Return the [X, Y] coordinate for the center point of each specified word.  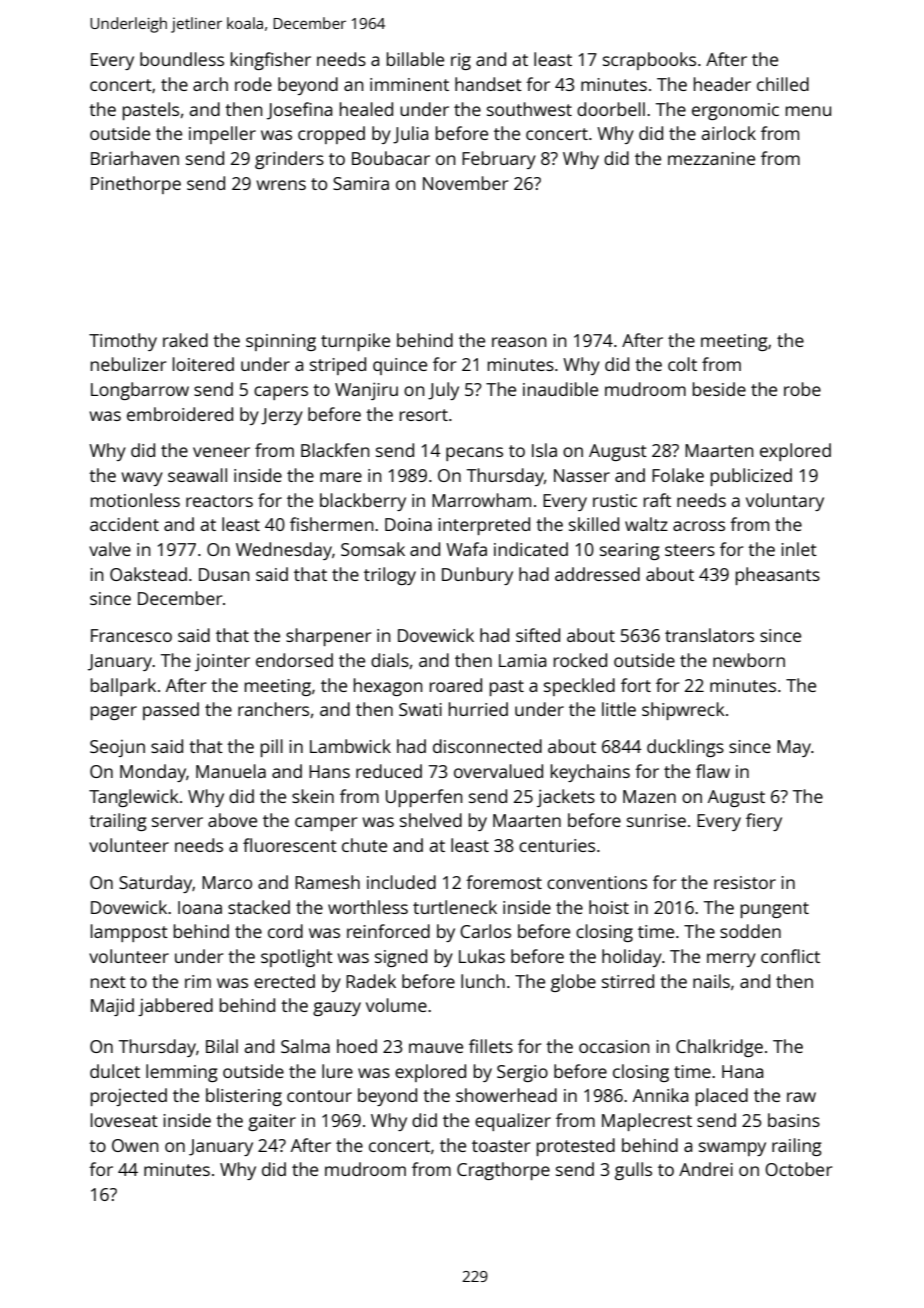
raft [657, 500]
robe [802, 389]
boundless [182, 59]
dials [390, 660]
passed [171, 711]
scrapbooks [649, 61]
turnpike [355, 342]
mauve [436, 1048]
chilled [783, 84]
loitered [203, 364]
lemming [182, 1073]
